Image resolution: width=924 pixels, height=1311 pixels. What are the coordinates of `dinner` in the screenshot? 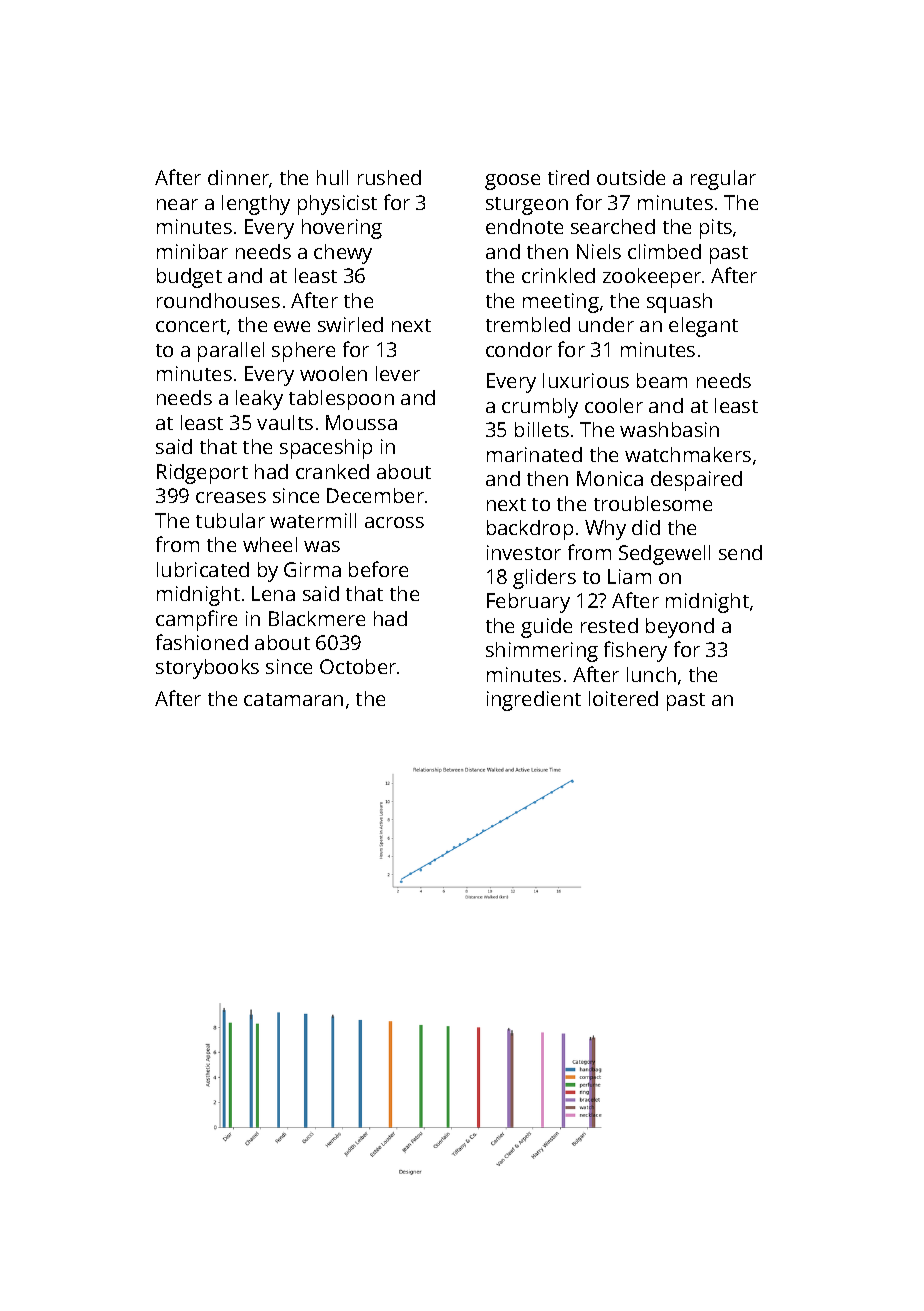 It's located at (238, 177).
